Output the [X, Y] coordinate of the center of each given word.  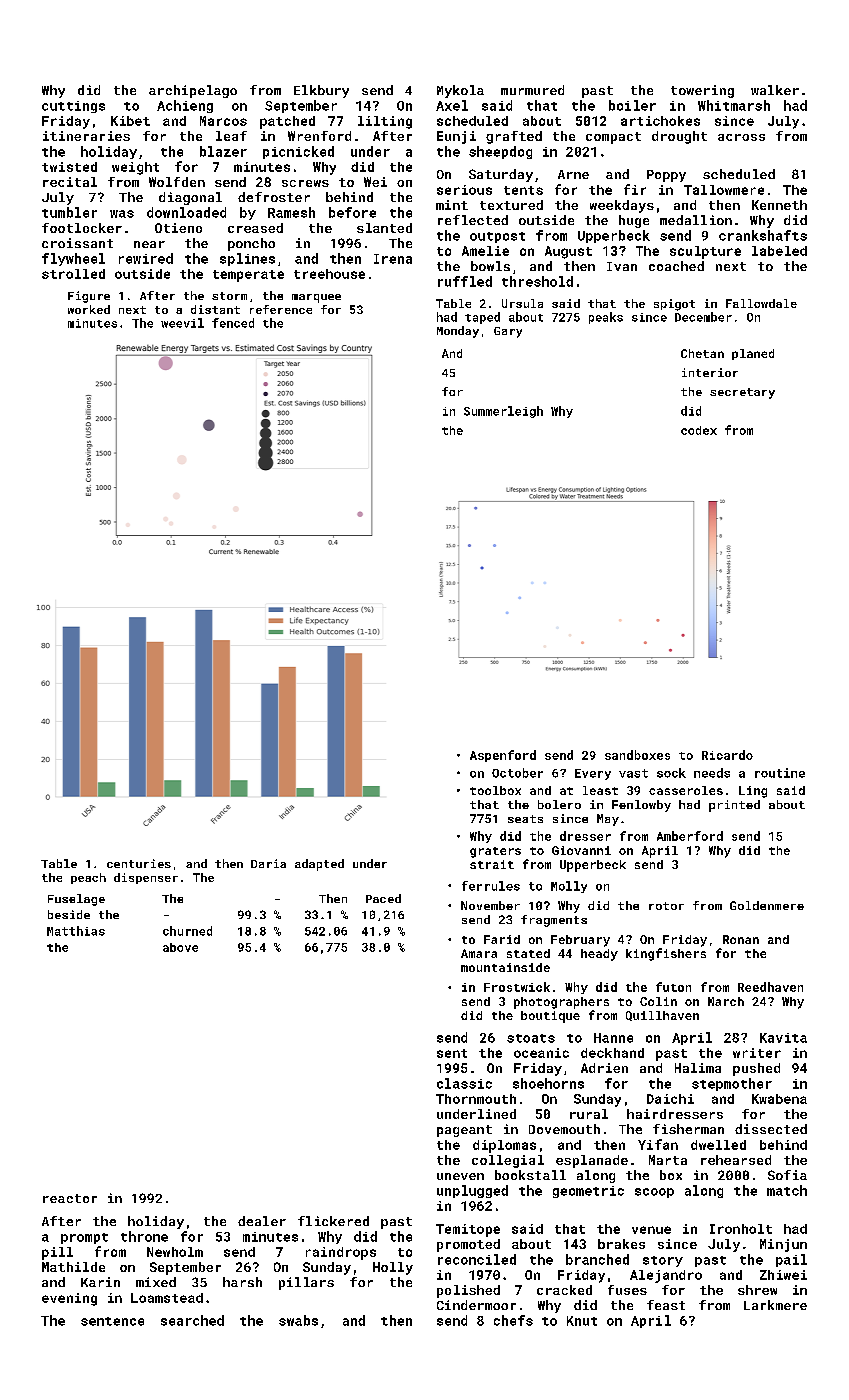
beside [69, 914]
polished [468, 1291]
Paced [383, 898]
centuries [139, 863]
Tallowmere [724, 190]
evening [69, 1299]
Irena [393, 259]
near [149, 244]
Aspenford [503, 756]
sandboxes [637, 755]
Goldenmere [767, 905]
